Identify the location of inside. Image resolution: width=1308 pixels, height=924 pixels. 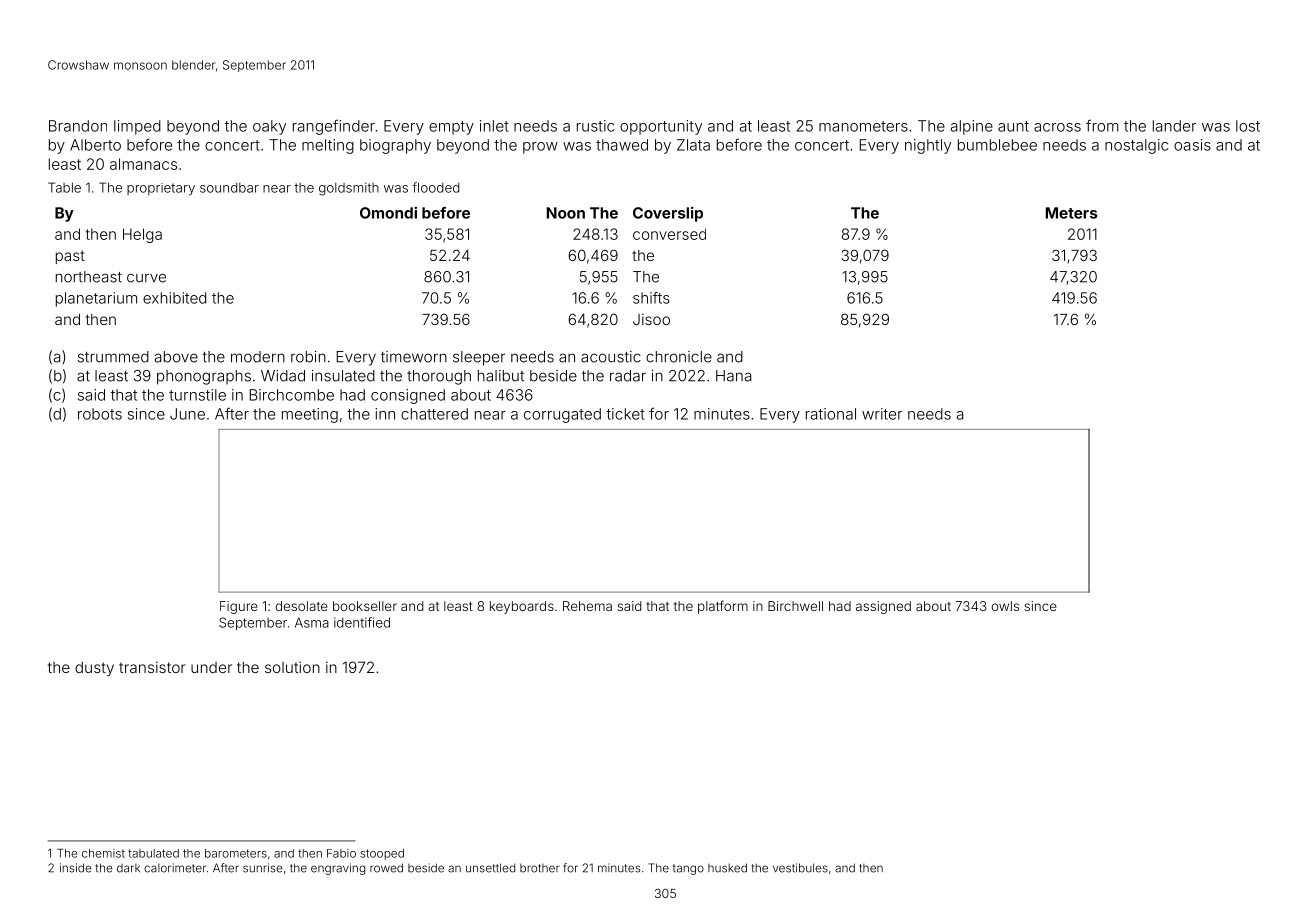
(76, 868).
